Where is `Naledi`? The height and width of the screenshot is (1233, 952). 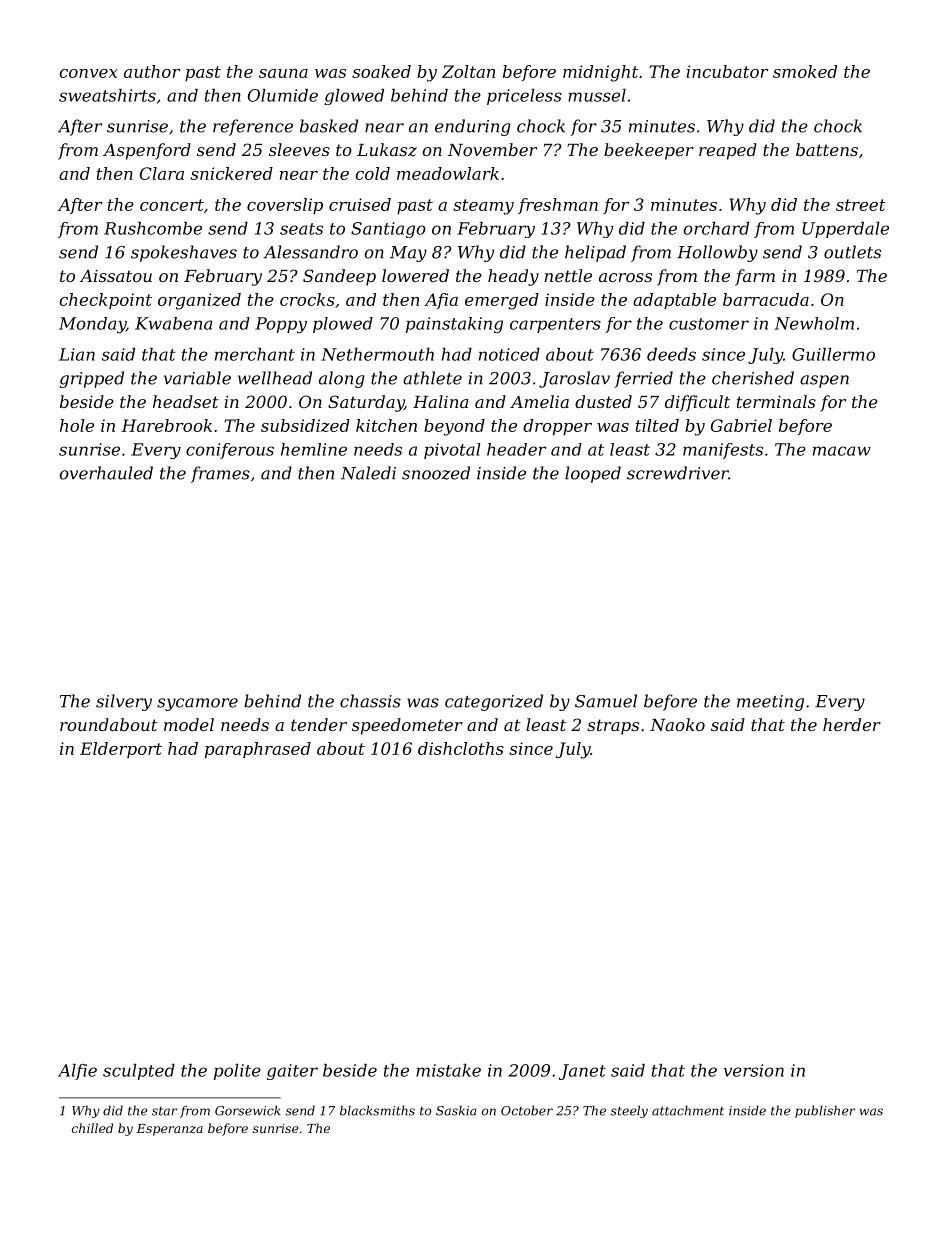 Naledi is located at coordinates (368, 473).
